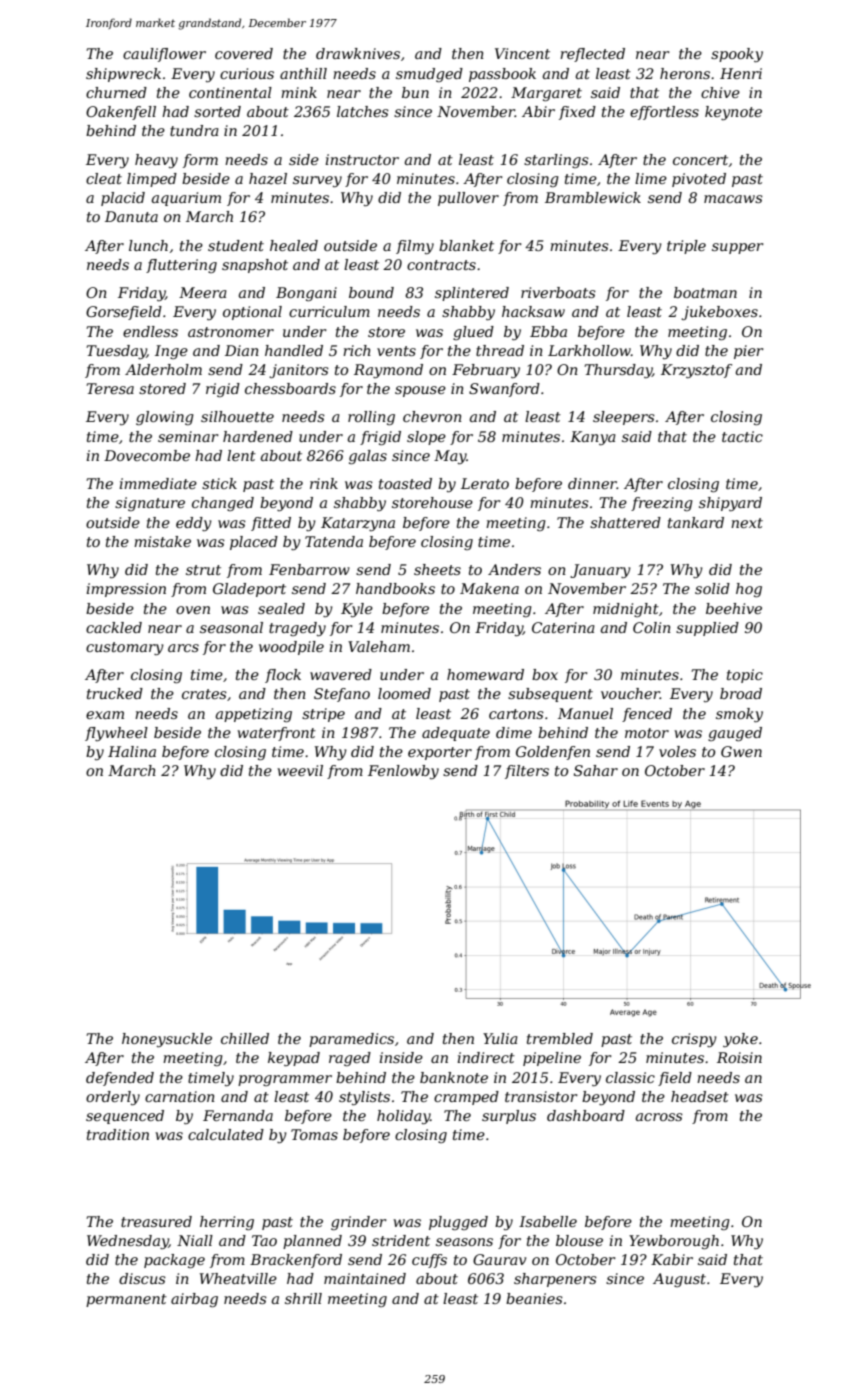  I want to click on herons, so click(685, 73).
